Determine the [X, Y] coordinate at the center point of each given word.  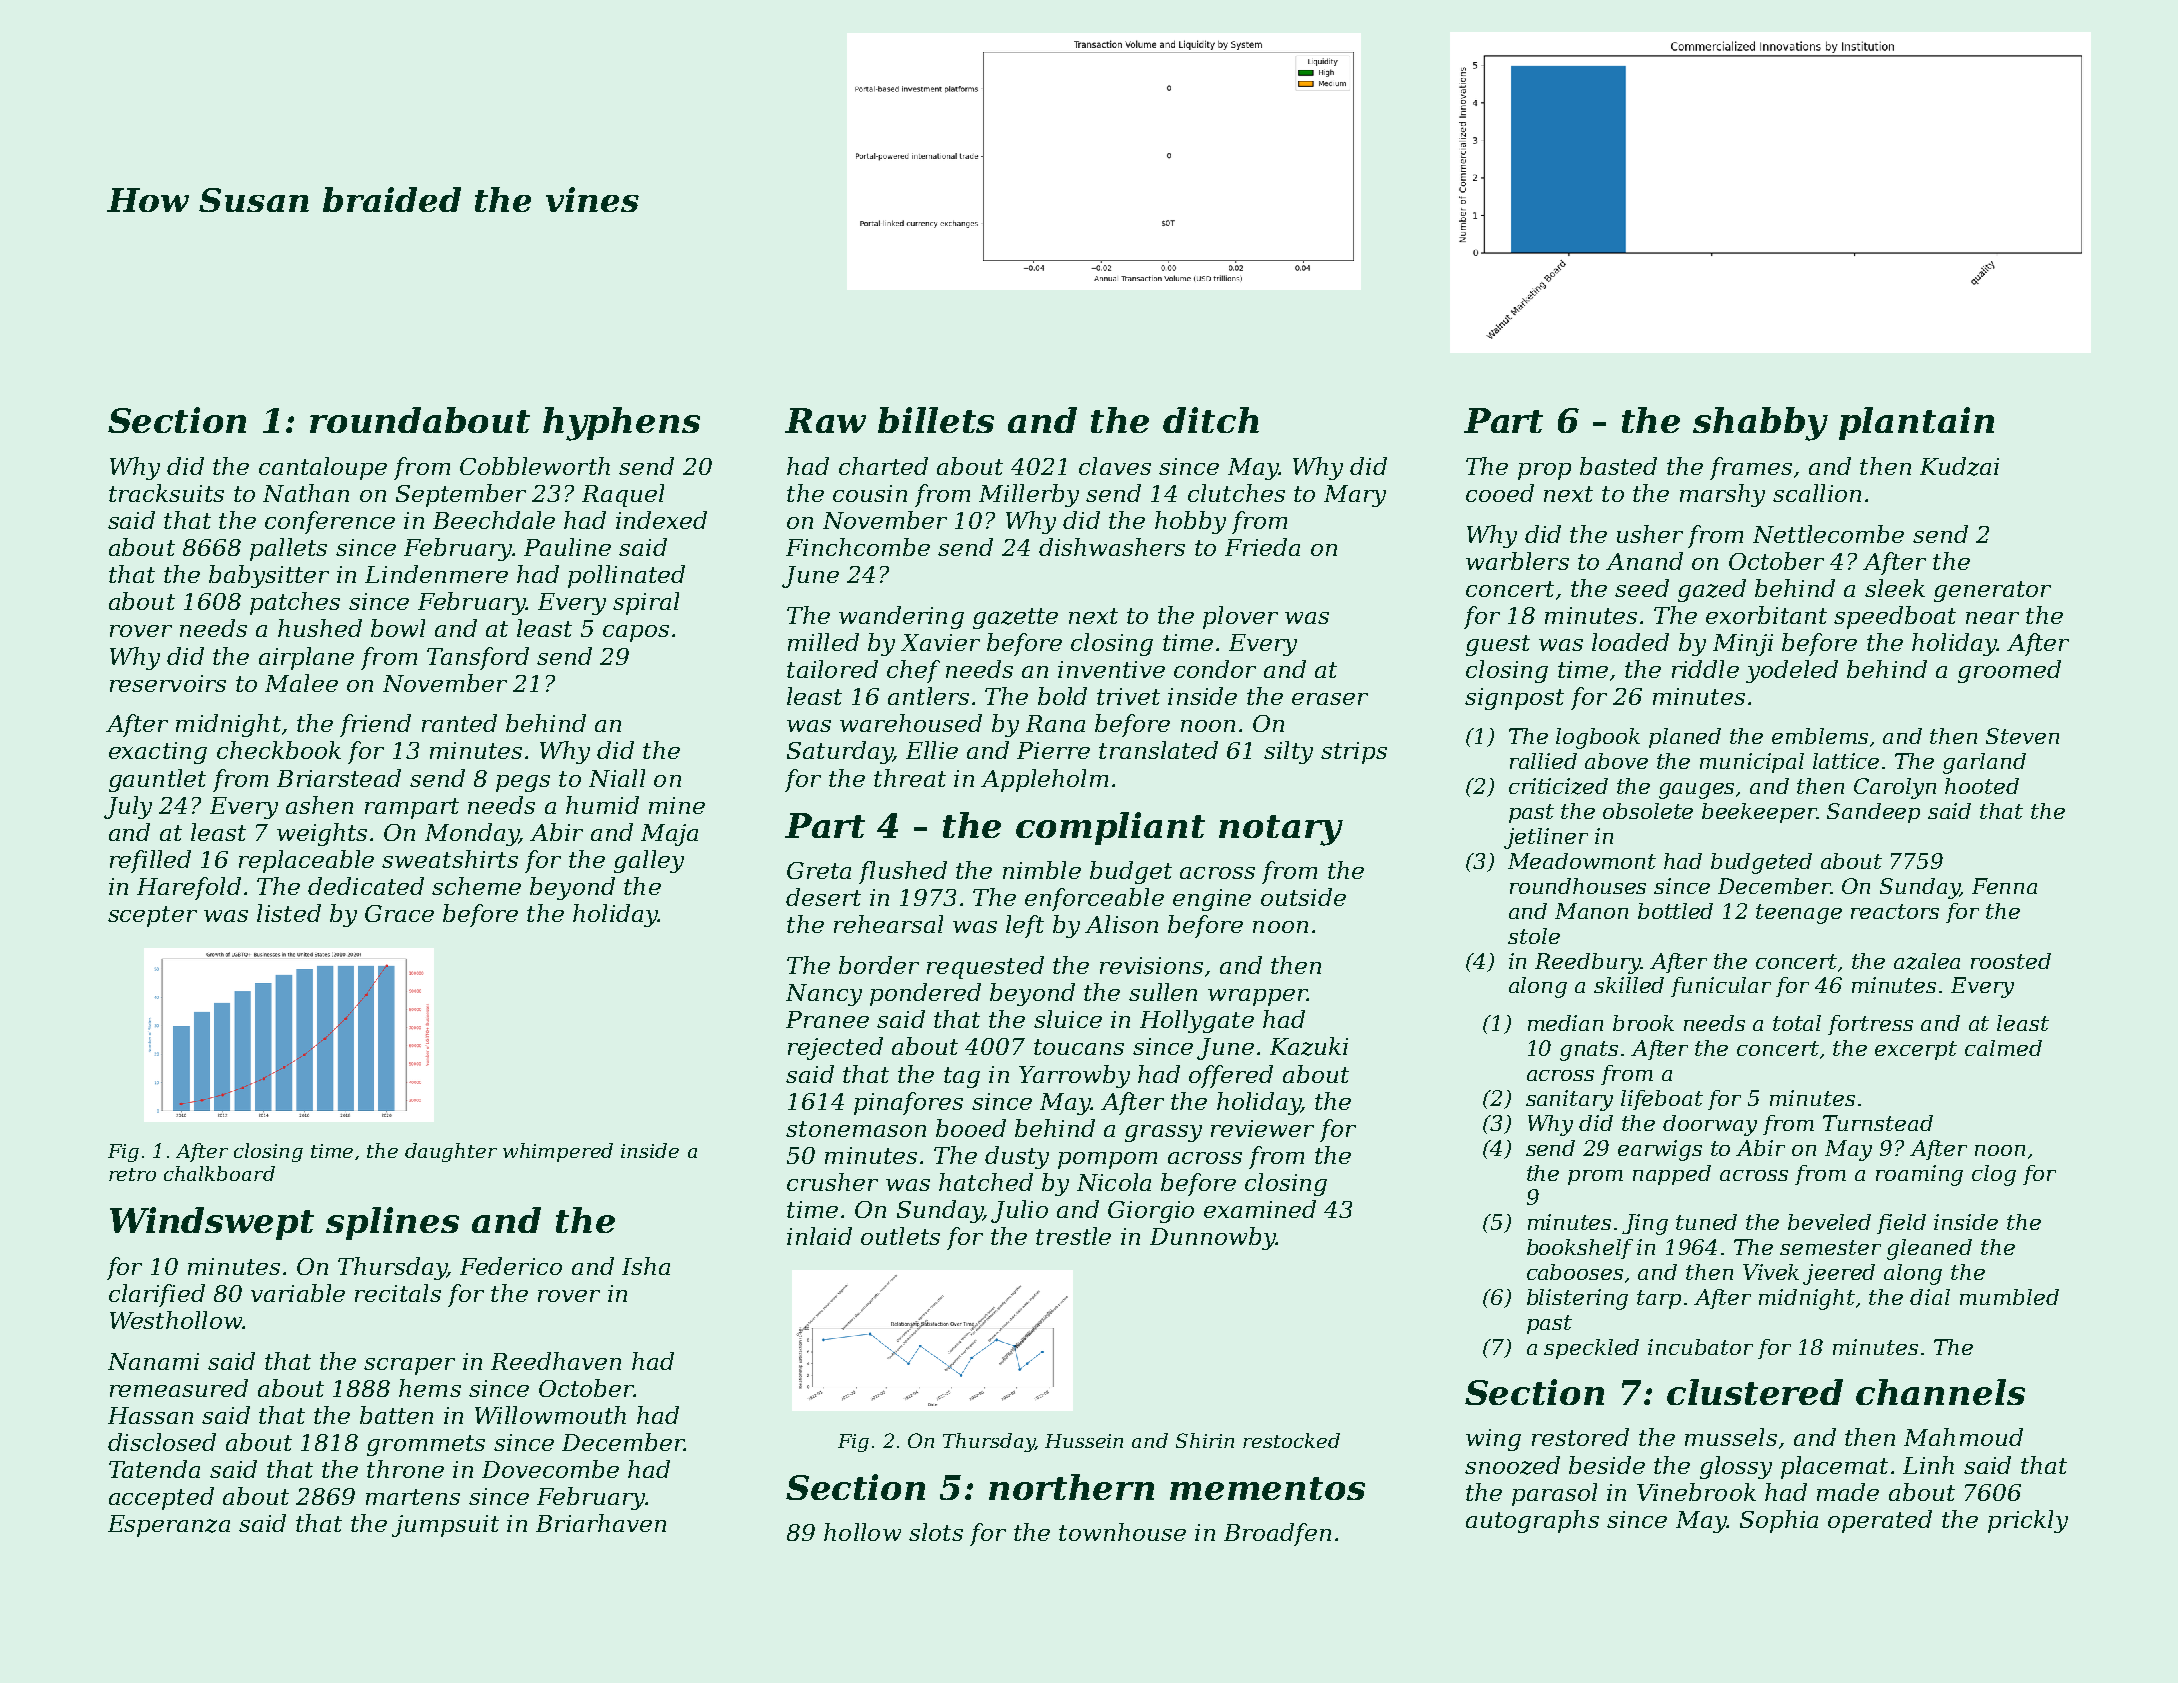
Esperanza [169, 1526]
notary [1281, 830]
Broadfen [1277, 1534]
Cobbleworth [535, 466]
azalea [1927, 961]
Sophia [1779, 1521]
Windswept [212, 1223]
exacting [158, 753]
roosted [2011, 961]
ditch [1211, 420]
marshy [1722, 495]
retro [132, 1174]
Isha [646, 1266]
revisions [1151, 965]
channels [1940, 1392]
